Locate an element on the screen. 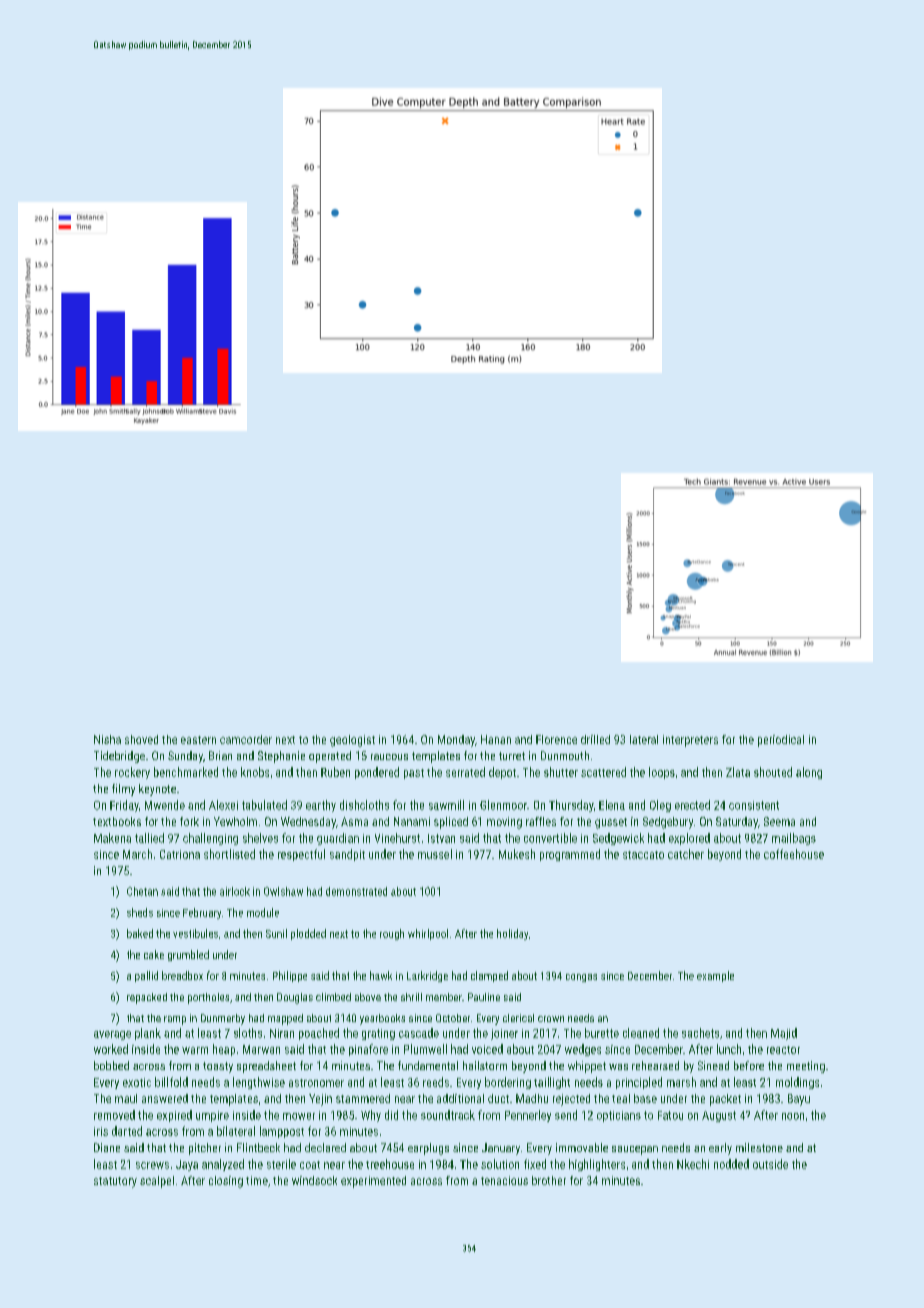 This screenshot has width=924, height=1308. periodical is located at coordinates (781, 741).
